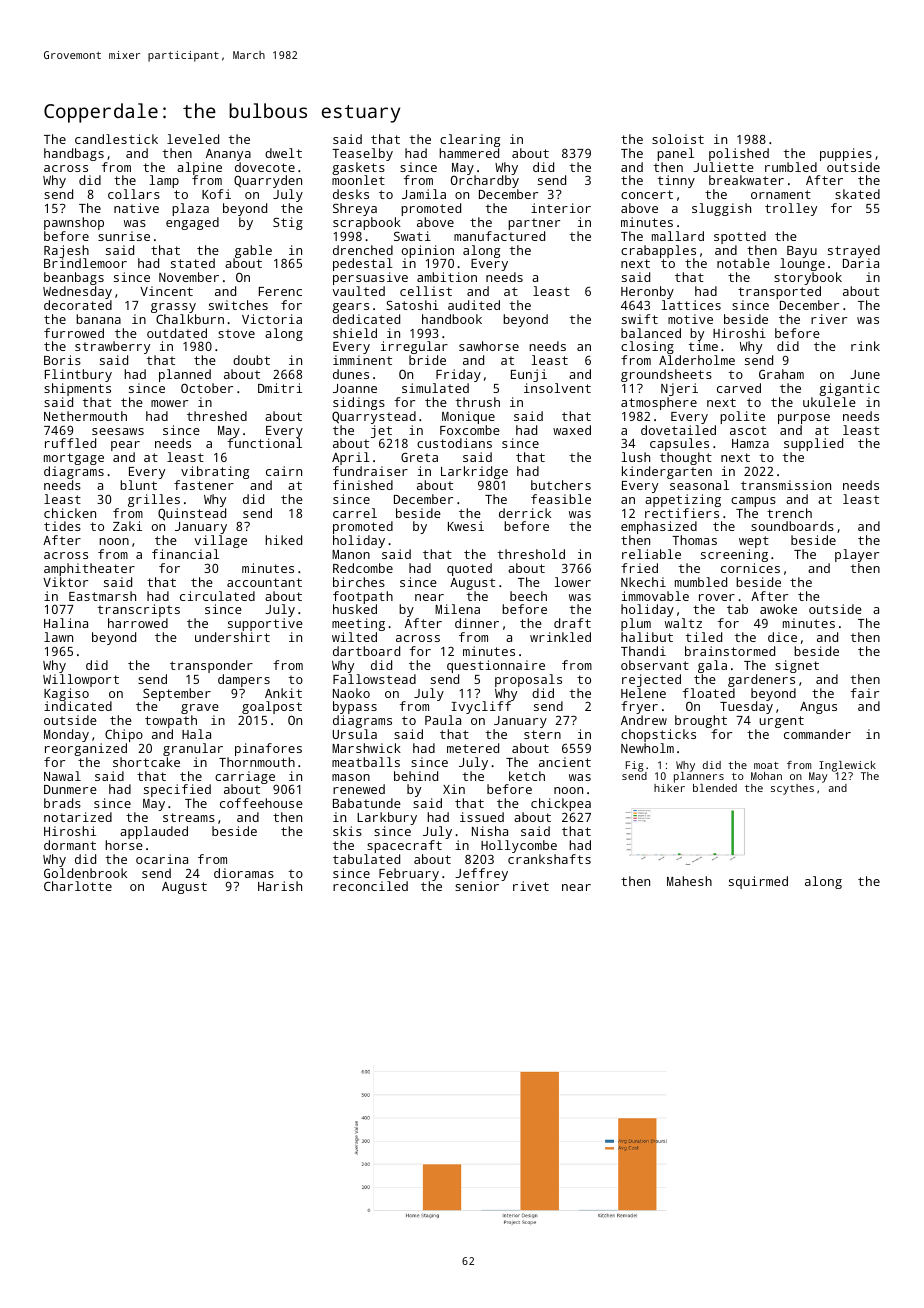 Image resolution: width=924 pixels, height=1308 pixels. Describe the element at coordinates (154, 500) in the page. I see `grilles` at that location.
